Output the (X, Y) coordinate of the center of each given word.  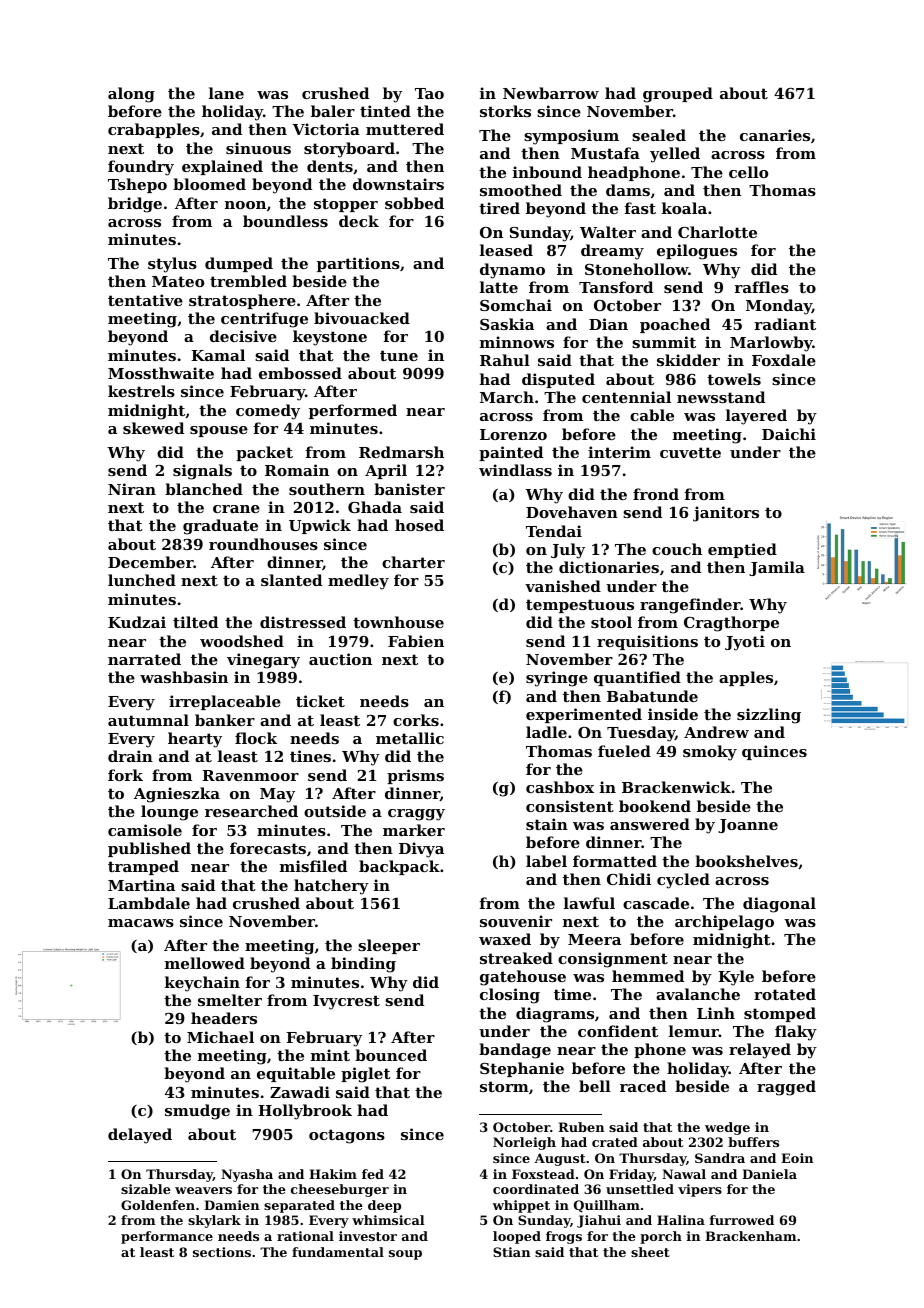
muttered (405, 129)
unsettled (640, 1189)
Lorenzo (513, 434)
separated (299, 1206)
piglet (366, 1075)
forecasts (268, 848)
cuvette (690, 452)
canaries (775, 135)
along (131, 95)
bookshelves (746, 861)
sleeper (389, 946)
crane (236, 509)
